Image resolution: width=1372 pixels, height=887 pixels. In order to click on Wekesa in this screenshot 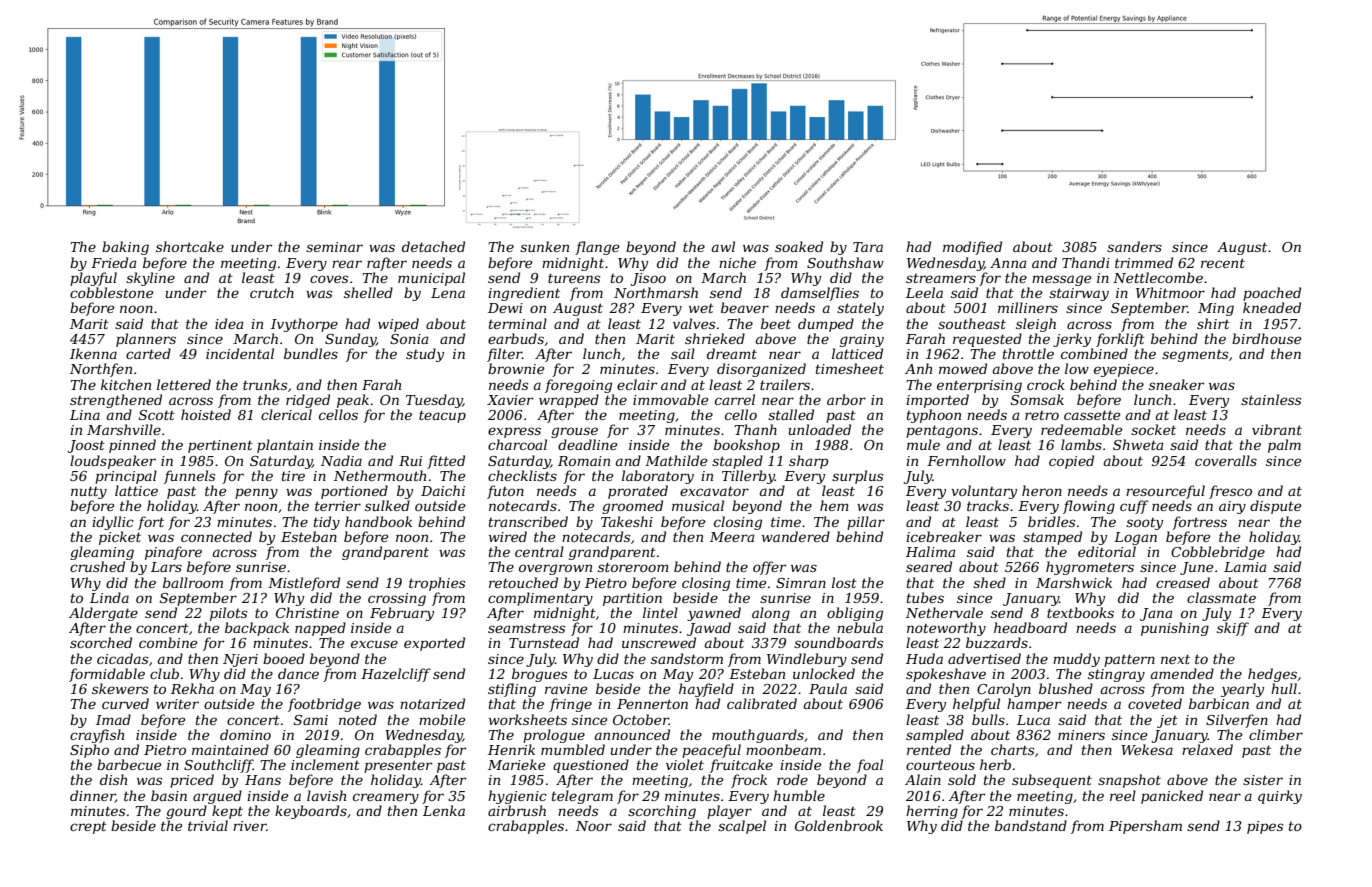, I will do `click(1147, 749)`.
